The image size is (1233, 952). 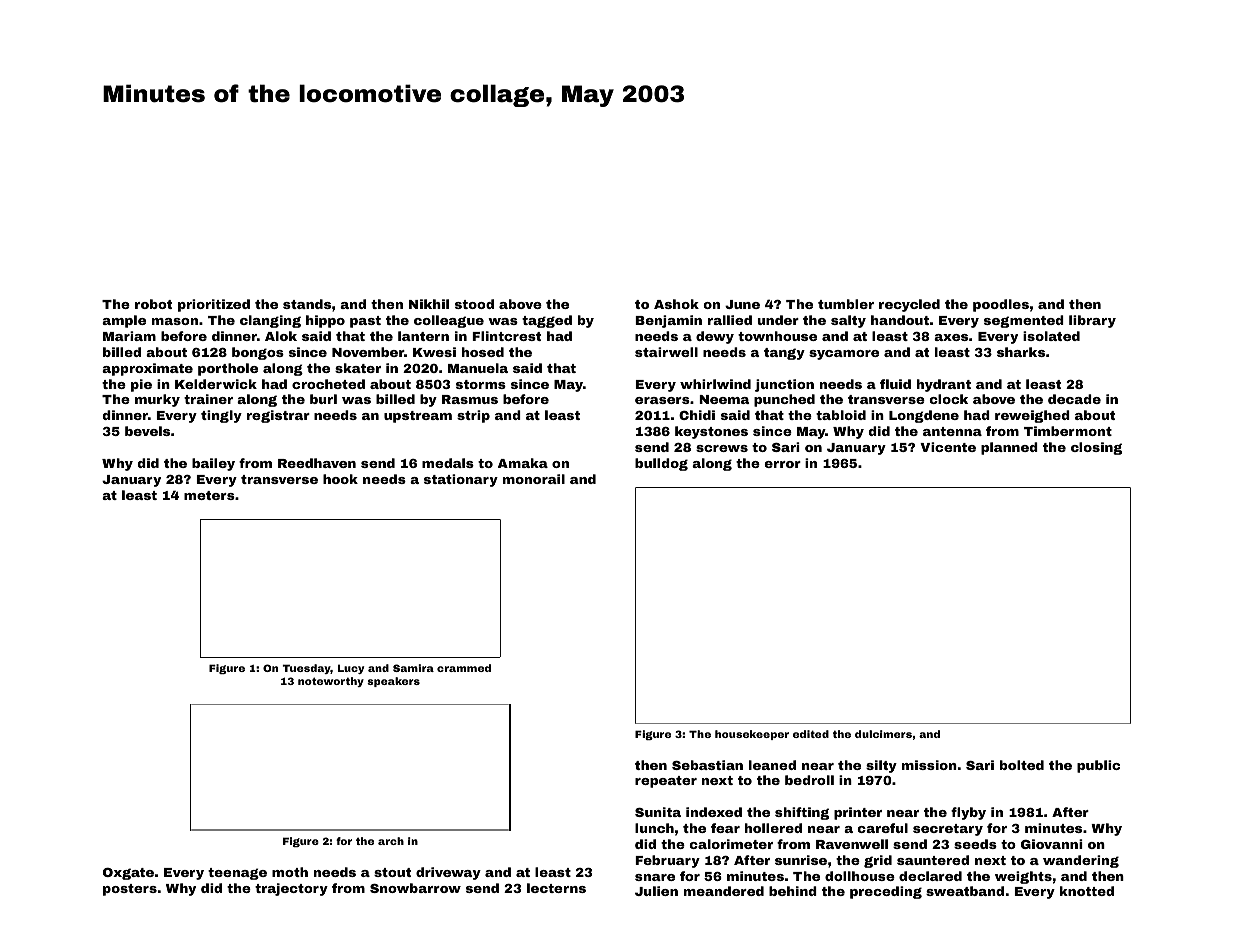 I want to click on registrar, so click(x=278, y=416).
